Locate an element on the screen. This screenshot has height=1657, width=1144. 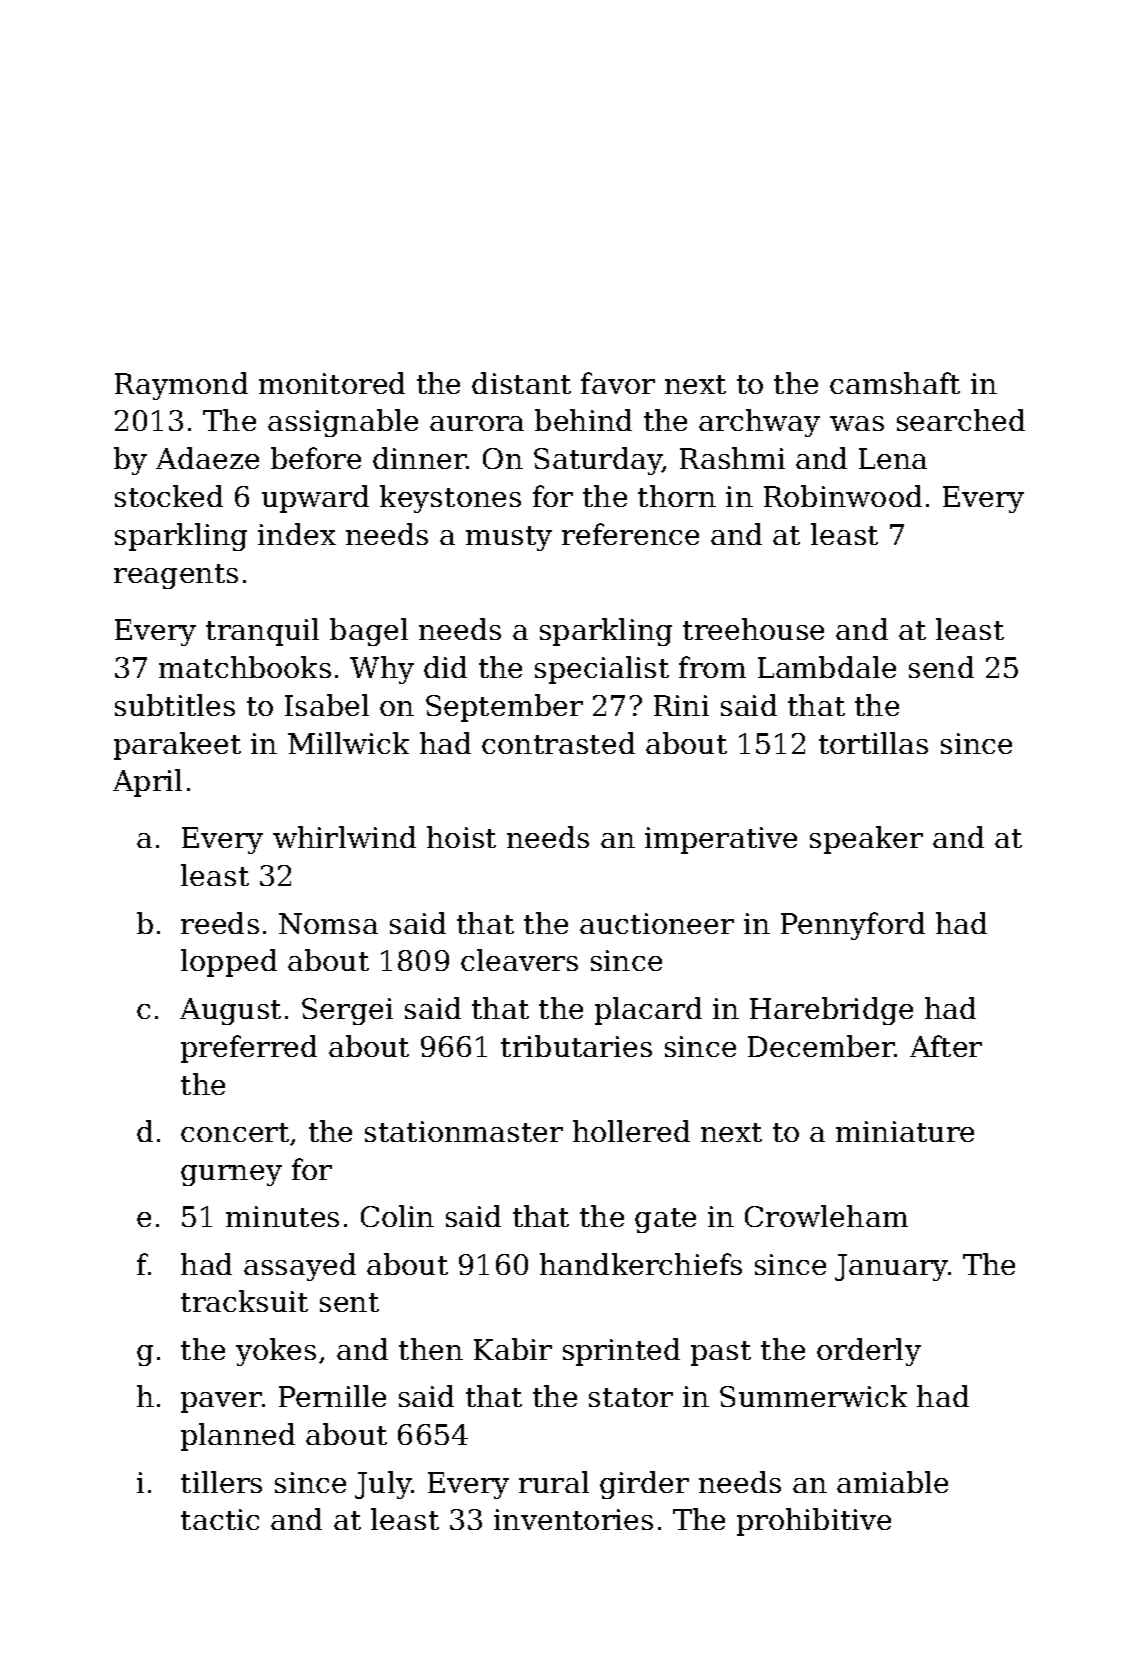
planned is located at coordinates (238, 1437).
